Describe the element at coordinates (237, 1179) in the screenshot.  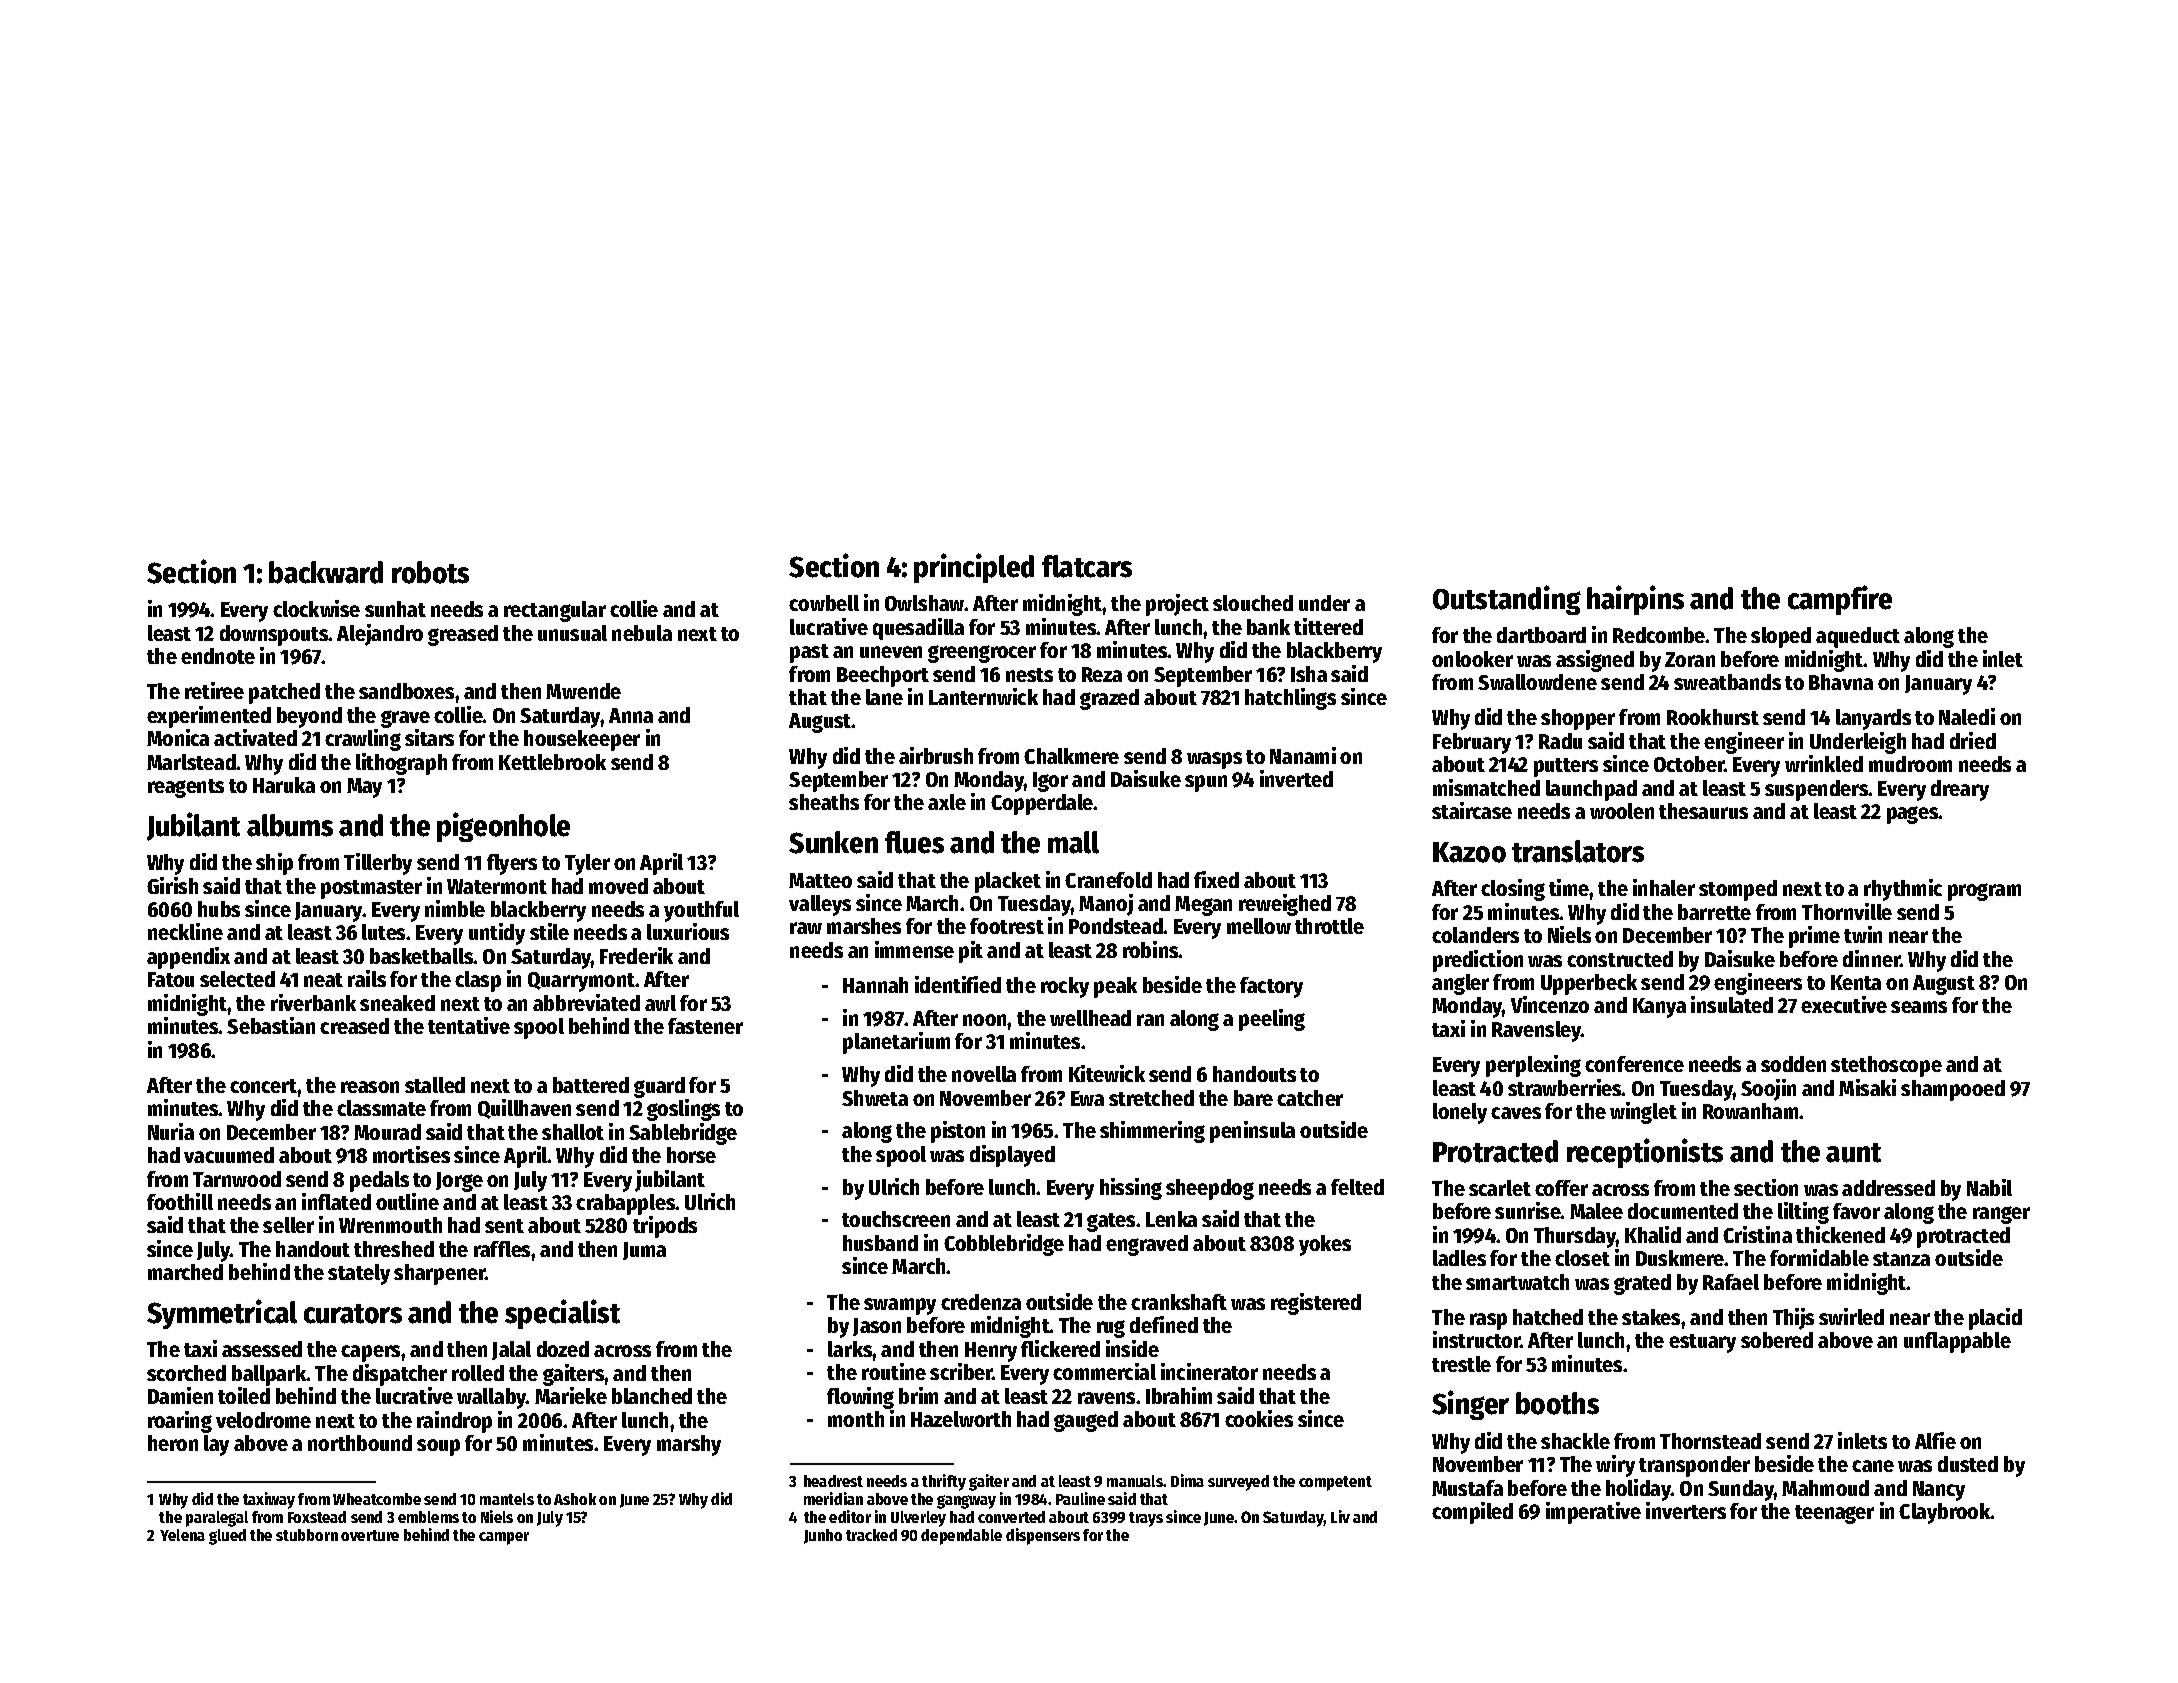
I see `Tarnwood` at that location.
